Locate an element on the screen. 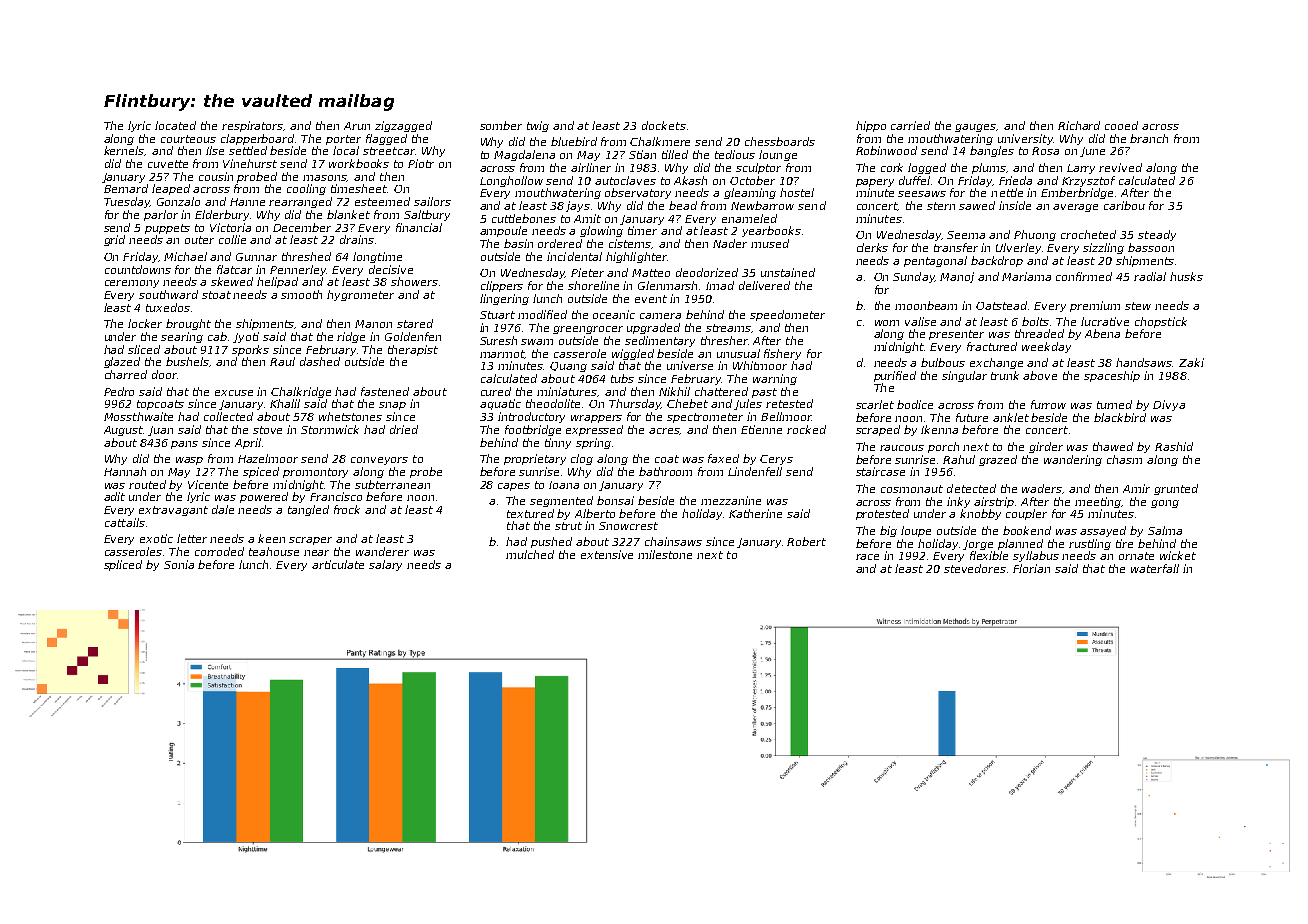 The width and height of the screenshot is (1308, 924). modified is located at coordinates (542, 314).
